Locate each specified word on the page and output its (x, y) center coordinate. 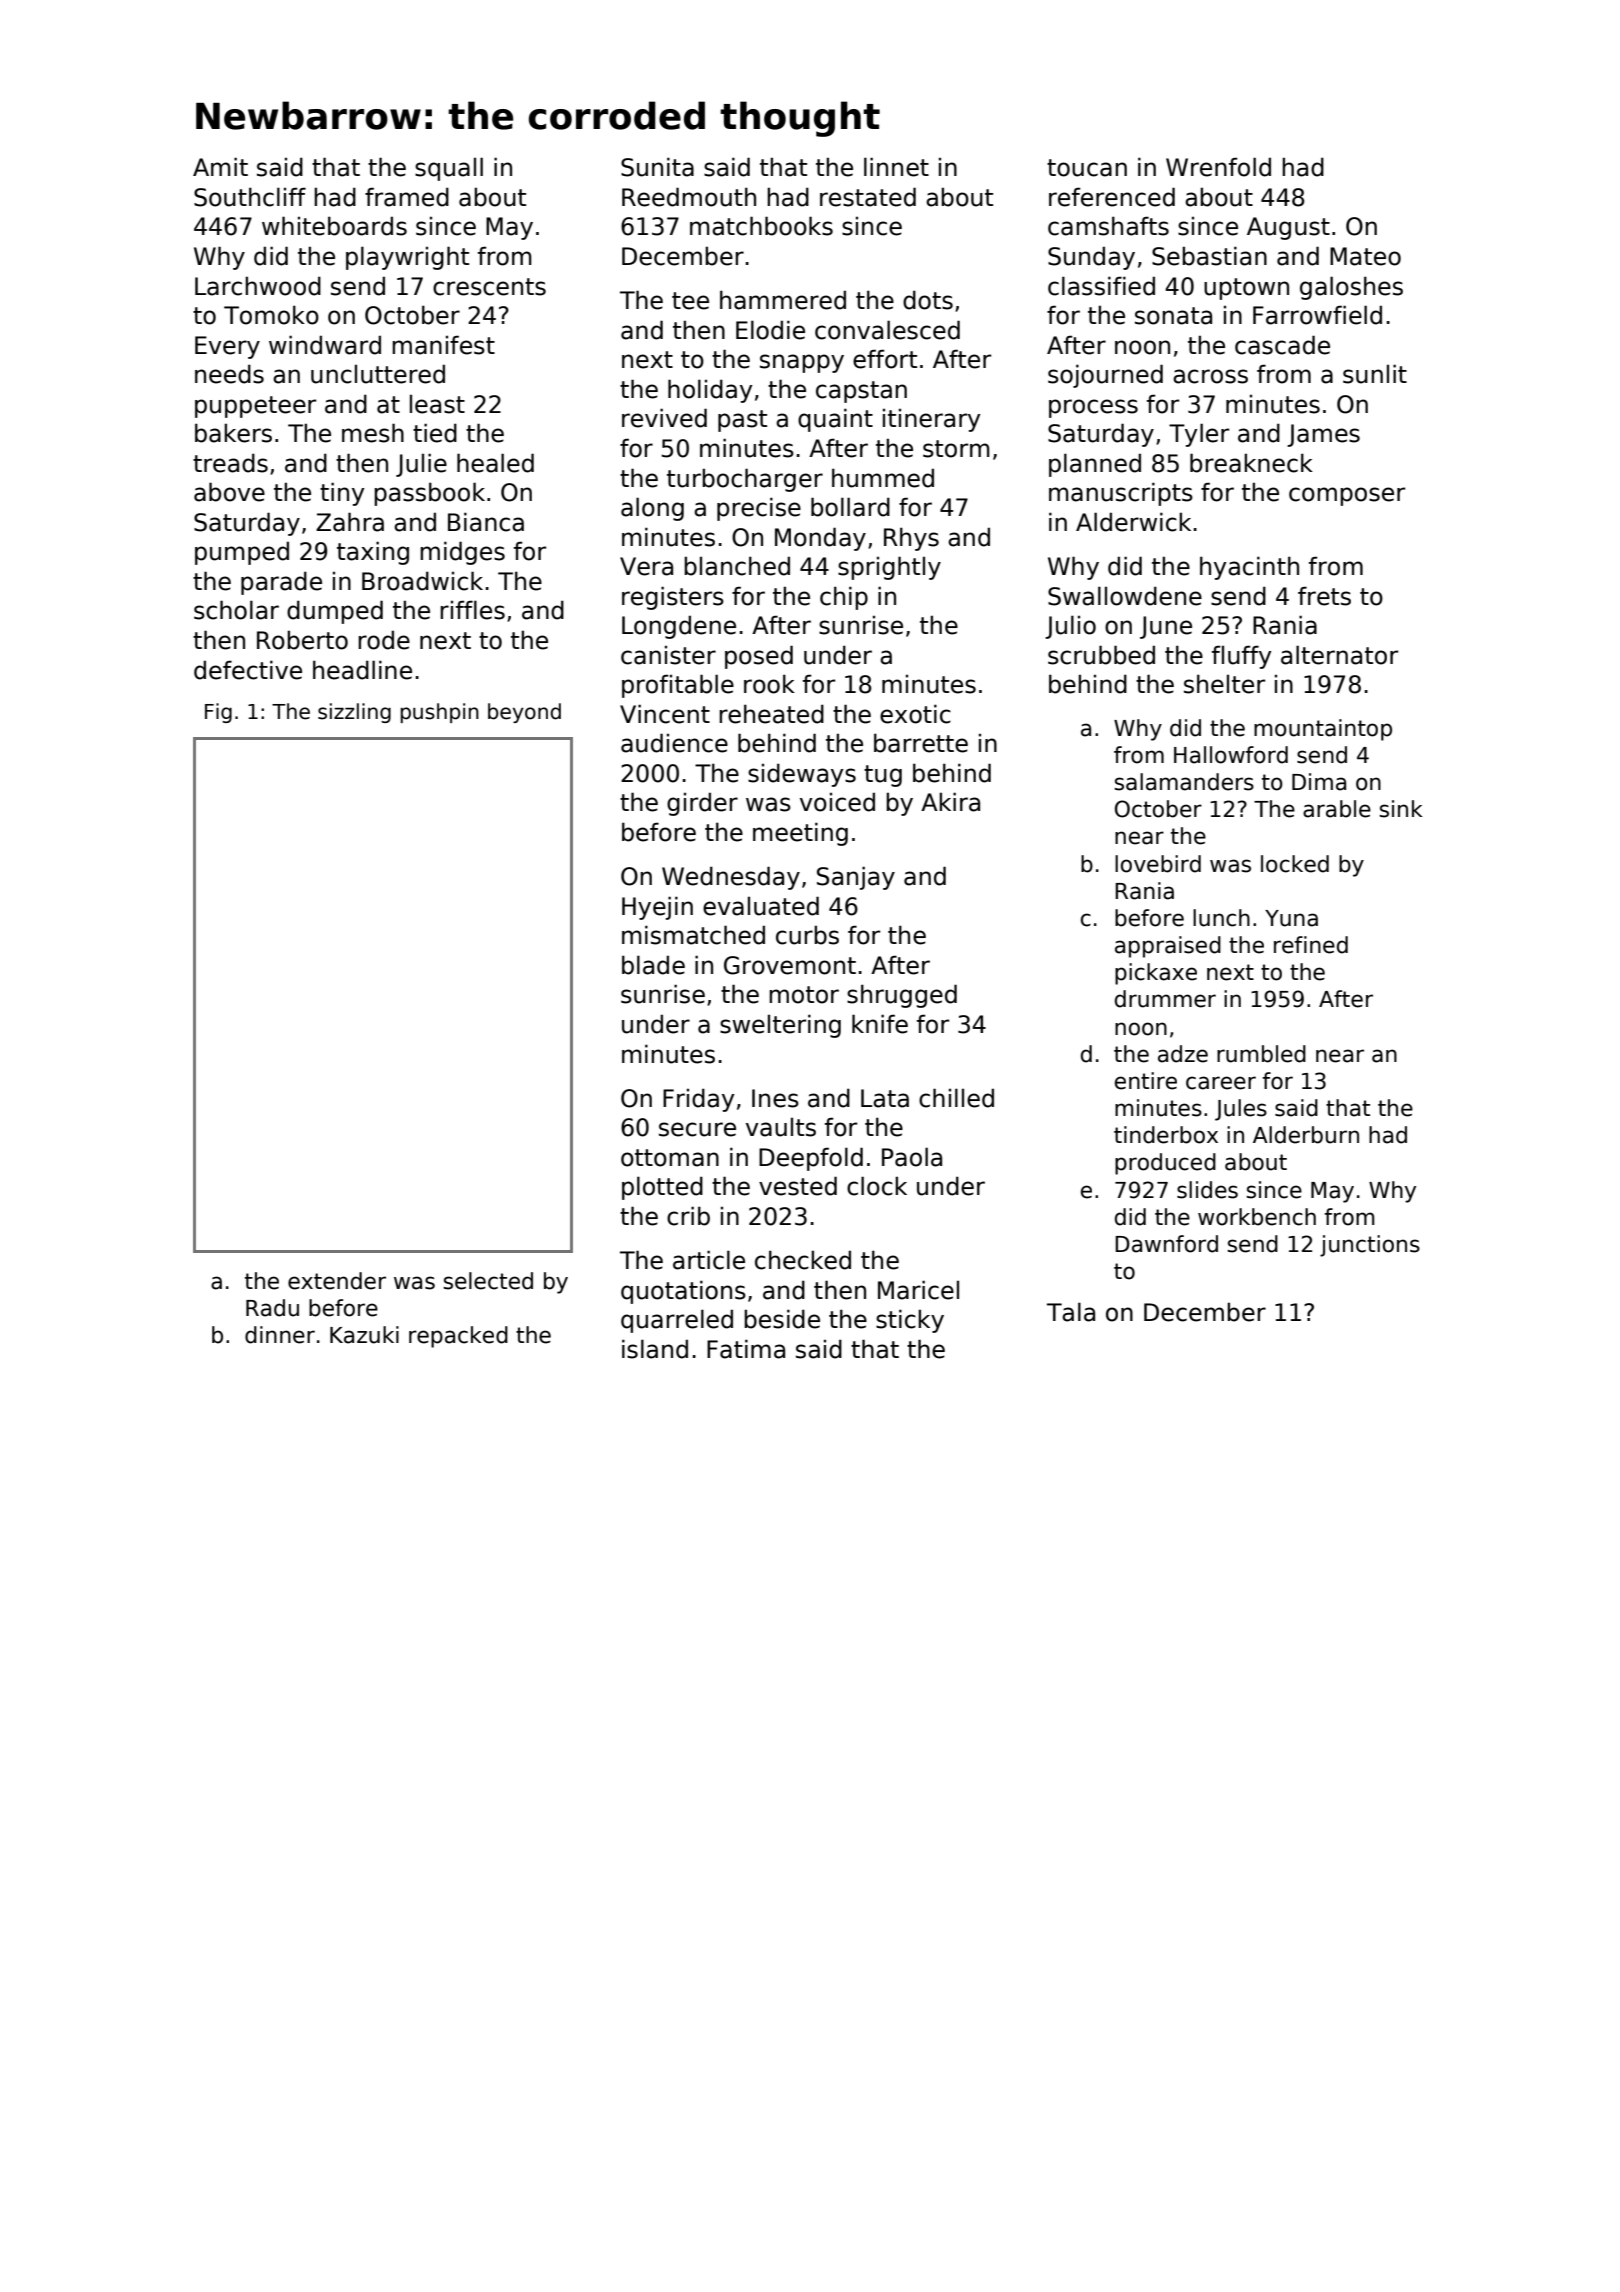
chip (844, 598)
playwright (407, 258)
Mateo (1365, 256)
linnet (896, 167)
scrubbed (1101, 655)
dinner (280, 1335)
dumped (335, 612)
